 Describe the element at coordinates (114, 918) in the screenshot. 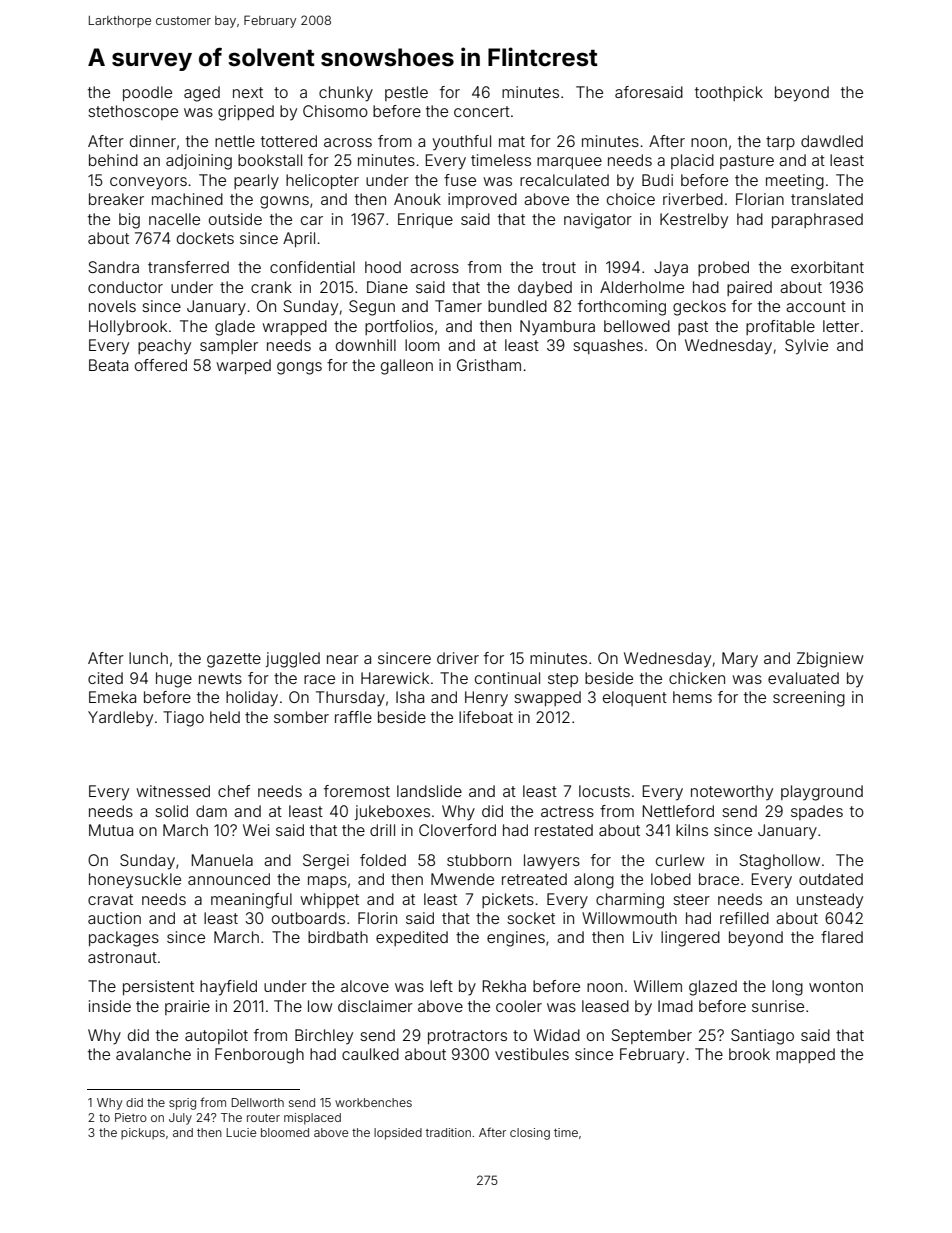

I see `auction` at that location.
